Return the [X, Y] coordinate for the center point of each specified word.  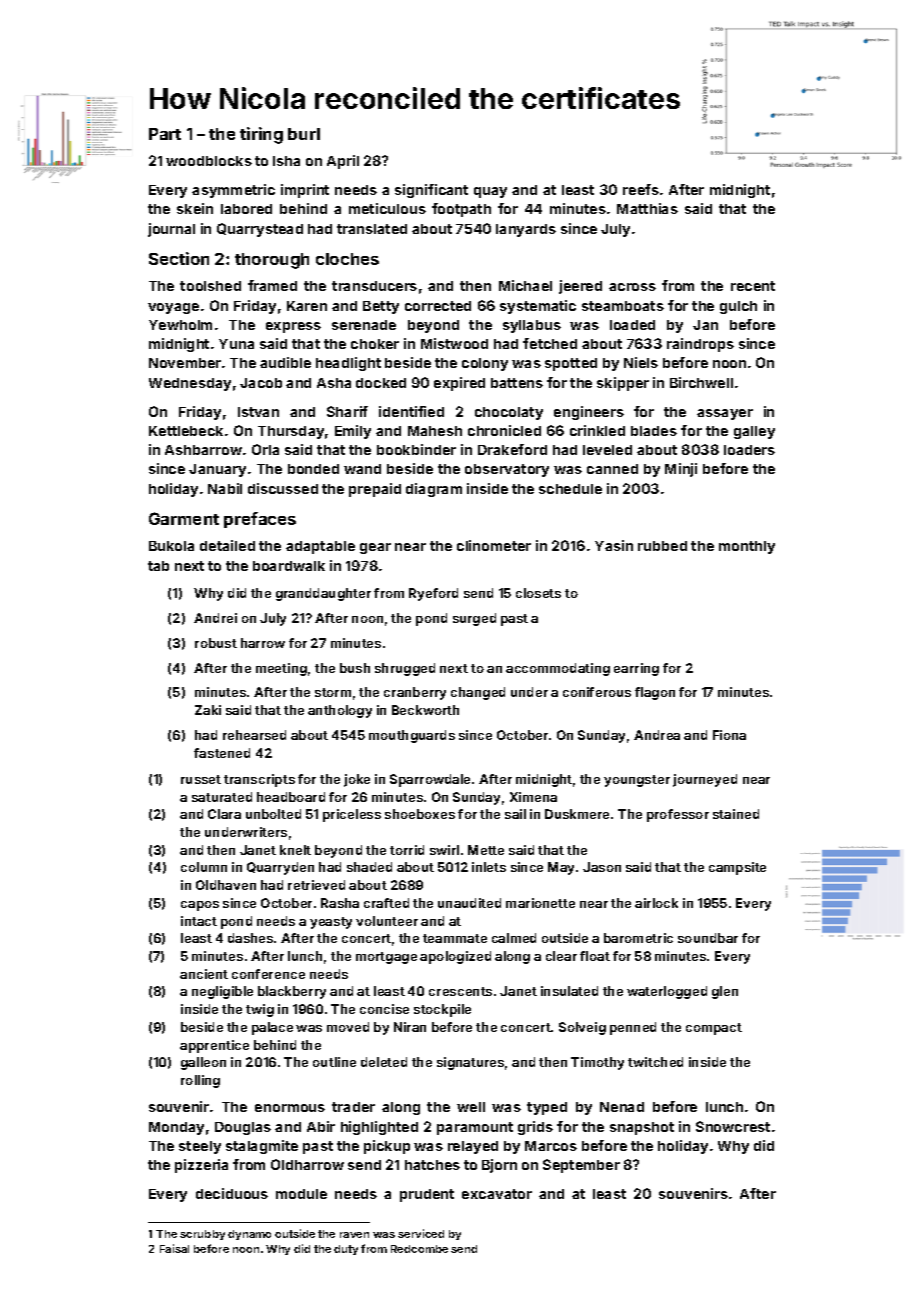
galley [754, 432]
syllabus [532, 326]
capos [200, 906]
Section [179, 258]
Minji [681, 470]
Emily [353, 432]
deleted [384, 1062]
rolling [200, 1081]
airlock [656, 903]
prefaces [260, 520]
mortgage [386, 958]
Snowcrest [733, 1126]
